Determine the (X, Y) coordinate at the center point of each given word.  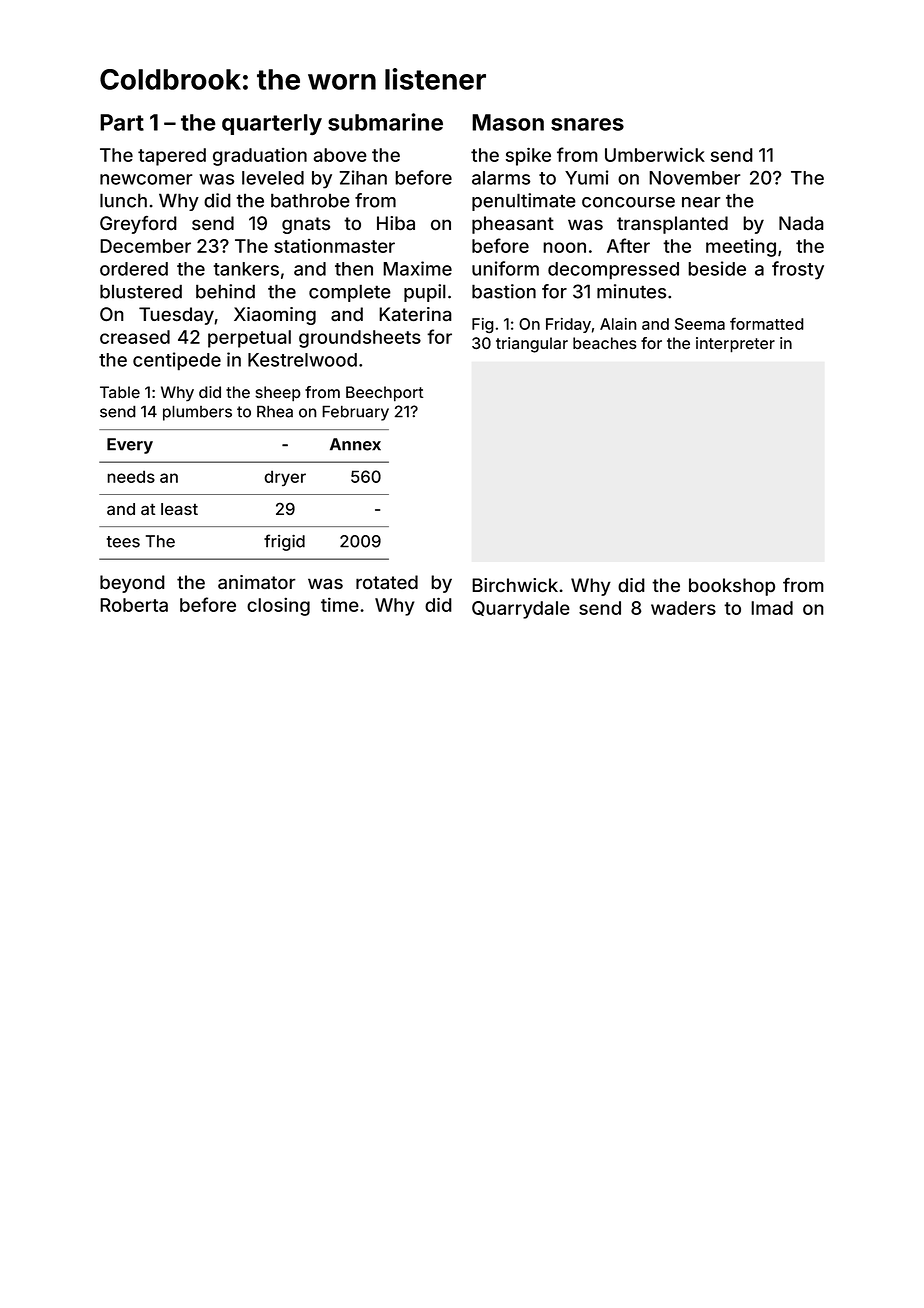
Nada (801, 223)
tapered (172, 157)
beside (717, 268)
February (355, 413)
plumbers (197, 413)
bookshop (732, 587)
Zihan (363, 177)
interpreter (735, 345)
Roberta (134, 605)
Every (130, 446)
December (145, 246)
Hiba (396, 223)
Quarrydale (521, 610)
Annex (355, 444)
